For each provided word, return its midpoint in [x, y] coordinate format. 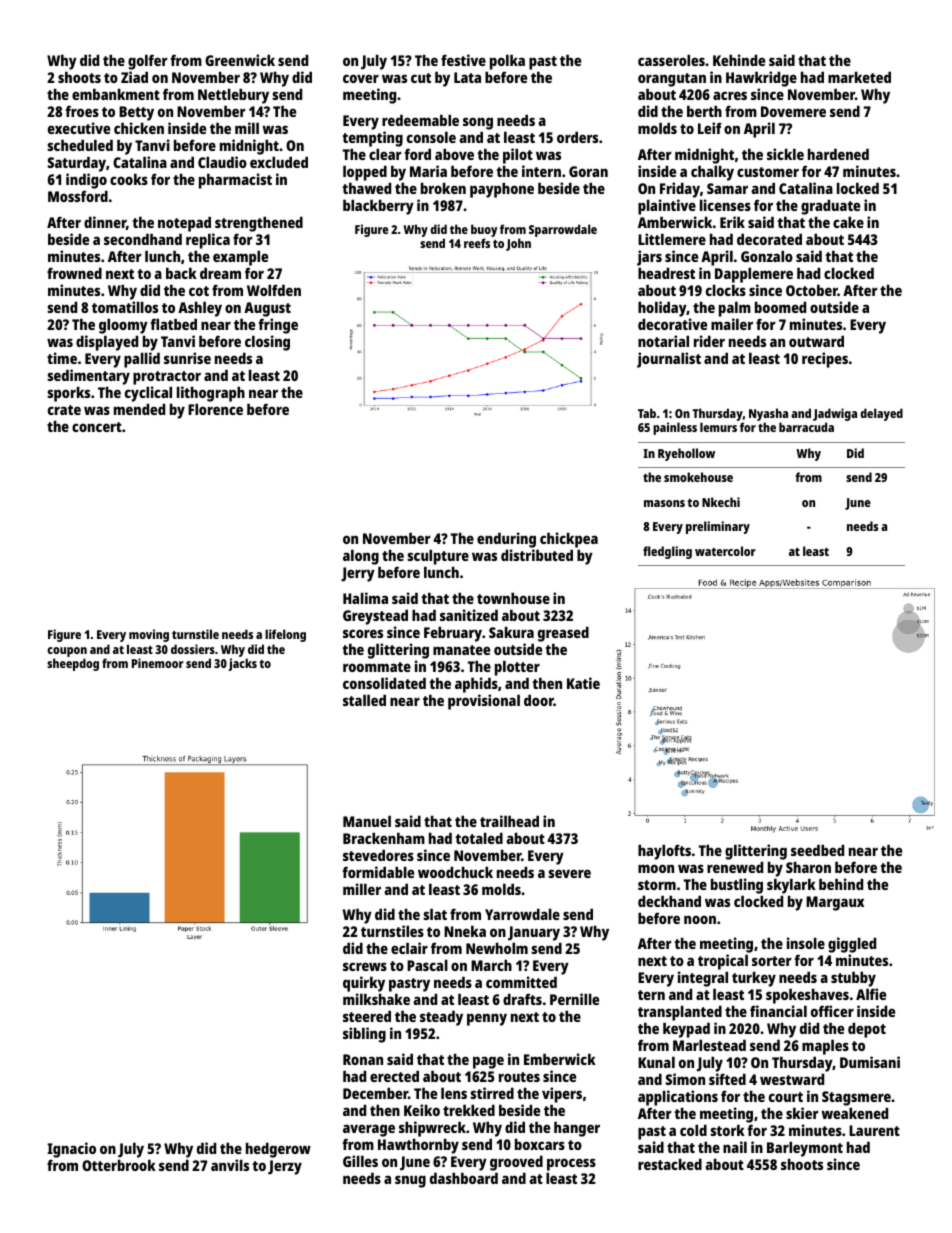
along [361, 557]
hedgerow [278, 1150]
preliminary [718, 527]
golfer [148, 62]
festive [463, 60]
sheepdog [73, 664]
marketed [859, 77]
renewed [735, 867]
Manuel [367, 821]
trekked [469, 1110]
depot [867, 1030]
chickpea [569, 540]
